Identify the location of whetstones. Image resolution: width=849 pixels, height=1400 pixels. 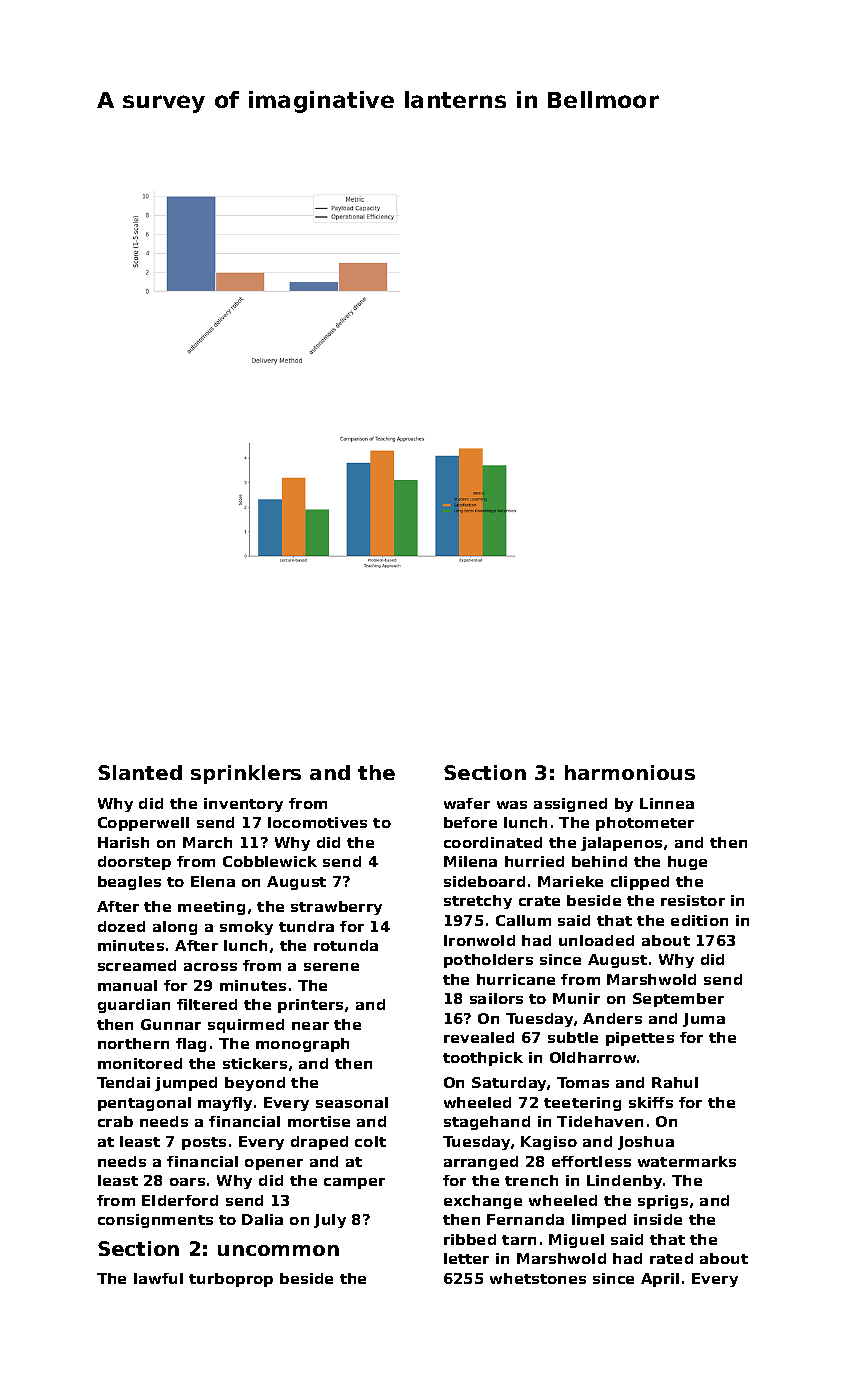
(538, 1278).
